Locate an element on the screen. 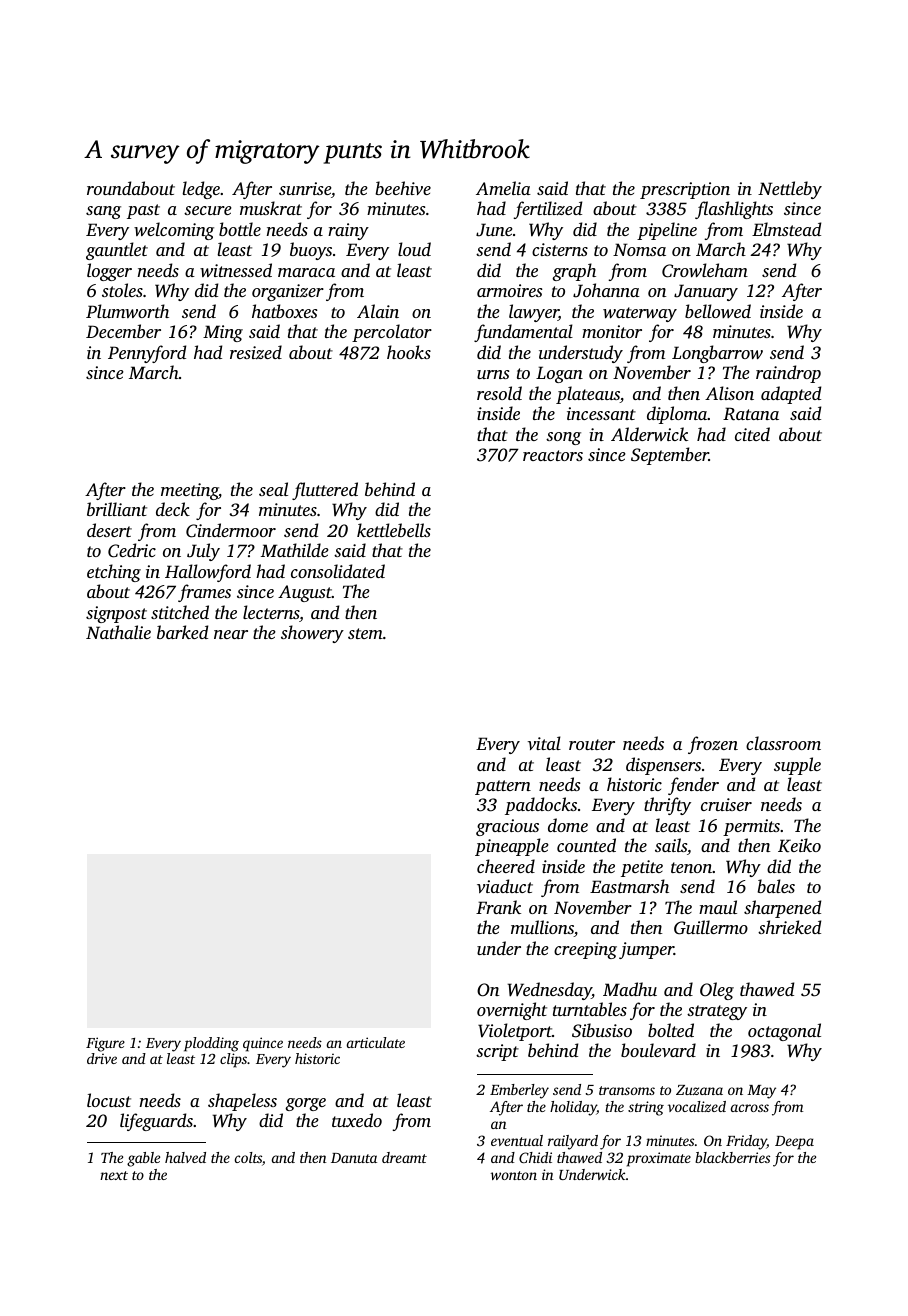 The width and height of the screenshot is (908, 1316). Keiko is located at coordinates (799, 845).
